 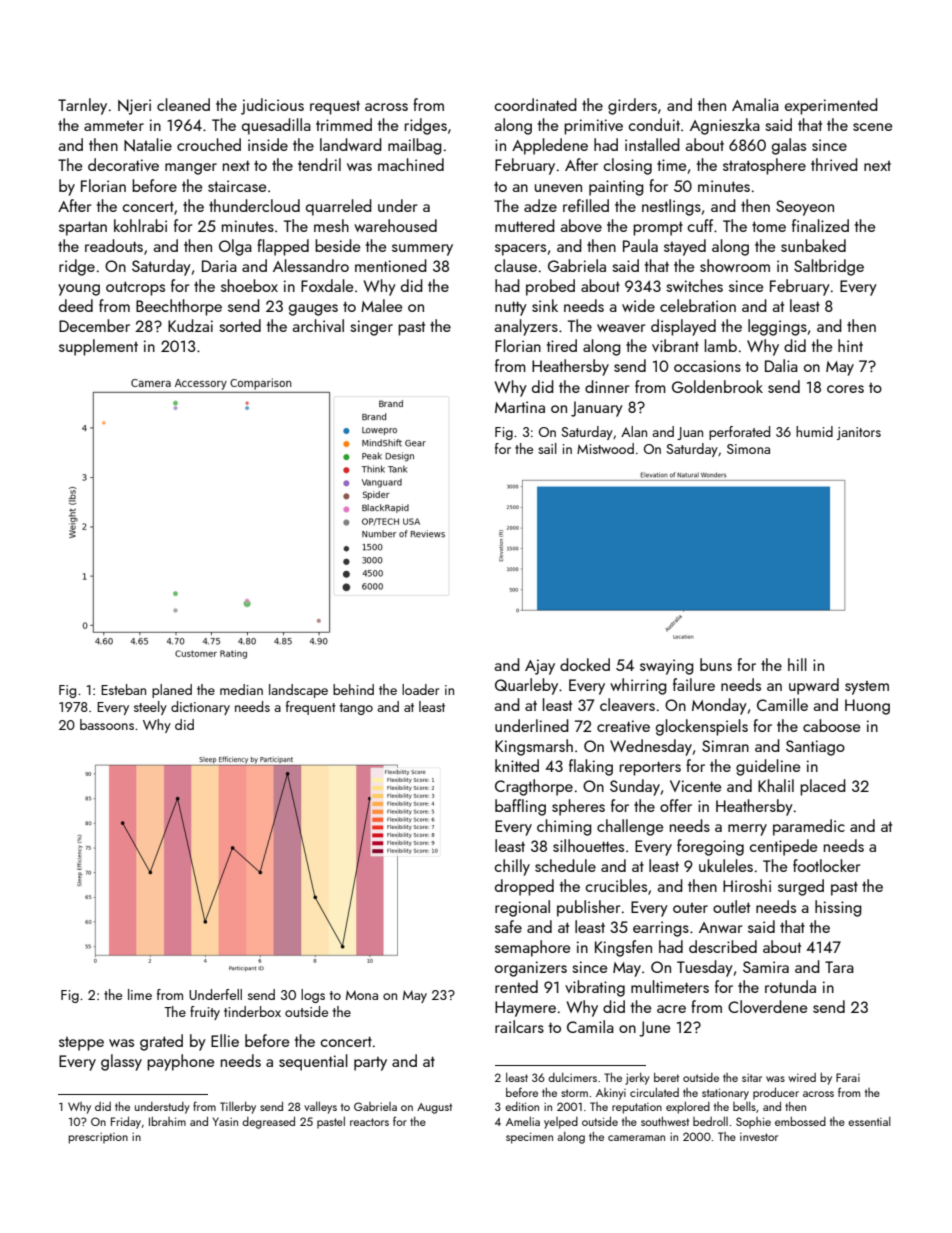 What do you see at coordinates (98, 1138) in the image?
I see `prescription` at bounding box center [98, 1138].
